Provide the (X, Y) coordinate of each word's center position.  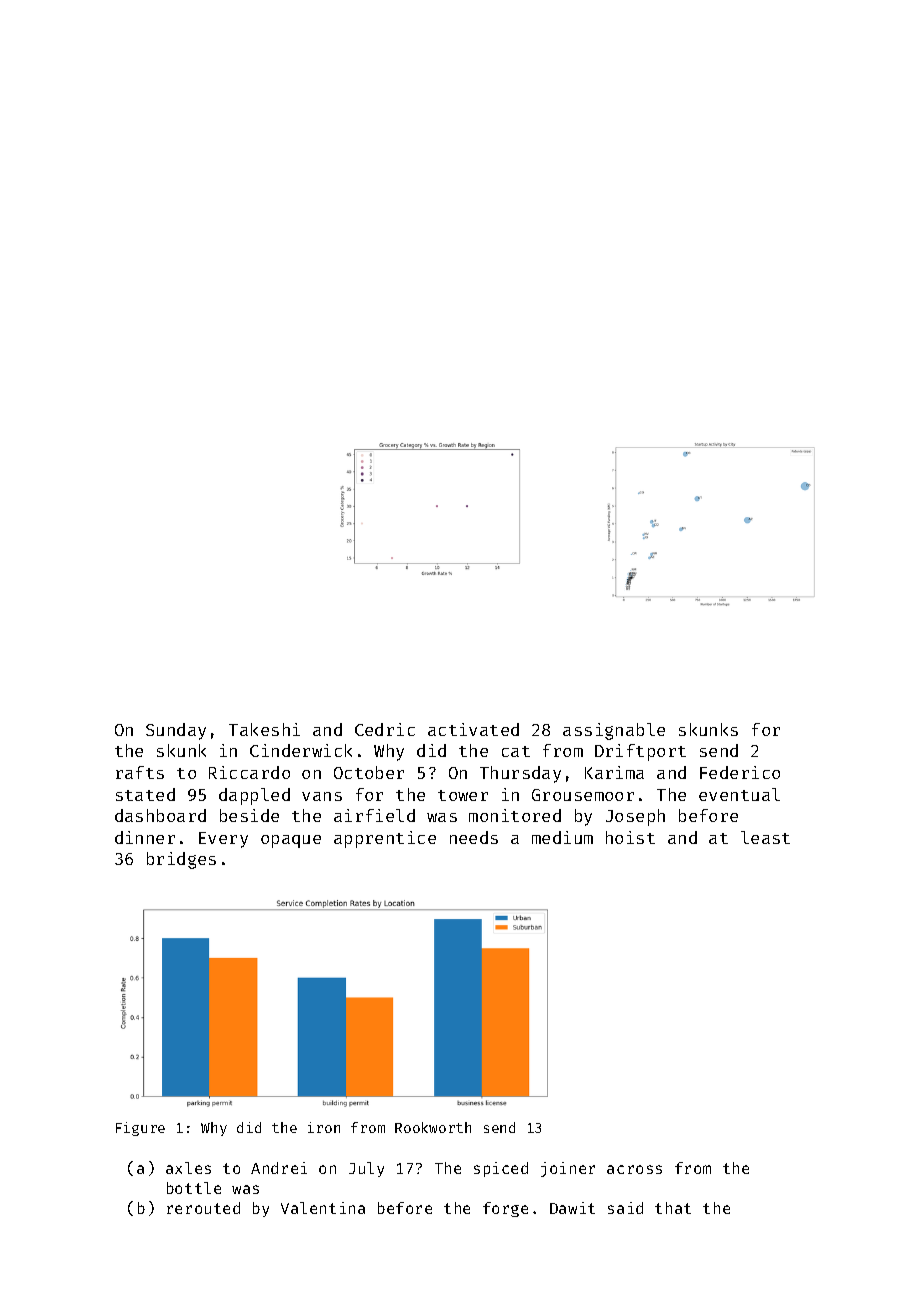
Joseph (635, 817)
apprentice (385, 839)
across (634, 1169)
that (673, 1208)
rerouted (203, 1208)
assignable (614, 731)
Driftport (640, 752)
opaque (291, 841)
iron (324, 1127)
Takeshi (264, 729)
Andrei (279, 1168)
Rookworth (433, 1127)
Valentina (323, 1208)
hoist (630, 837)
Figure (140, 1129)
